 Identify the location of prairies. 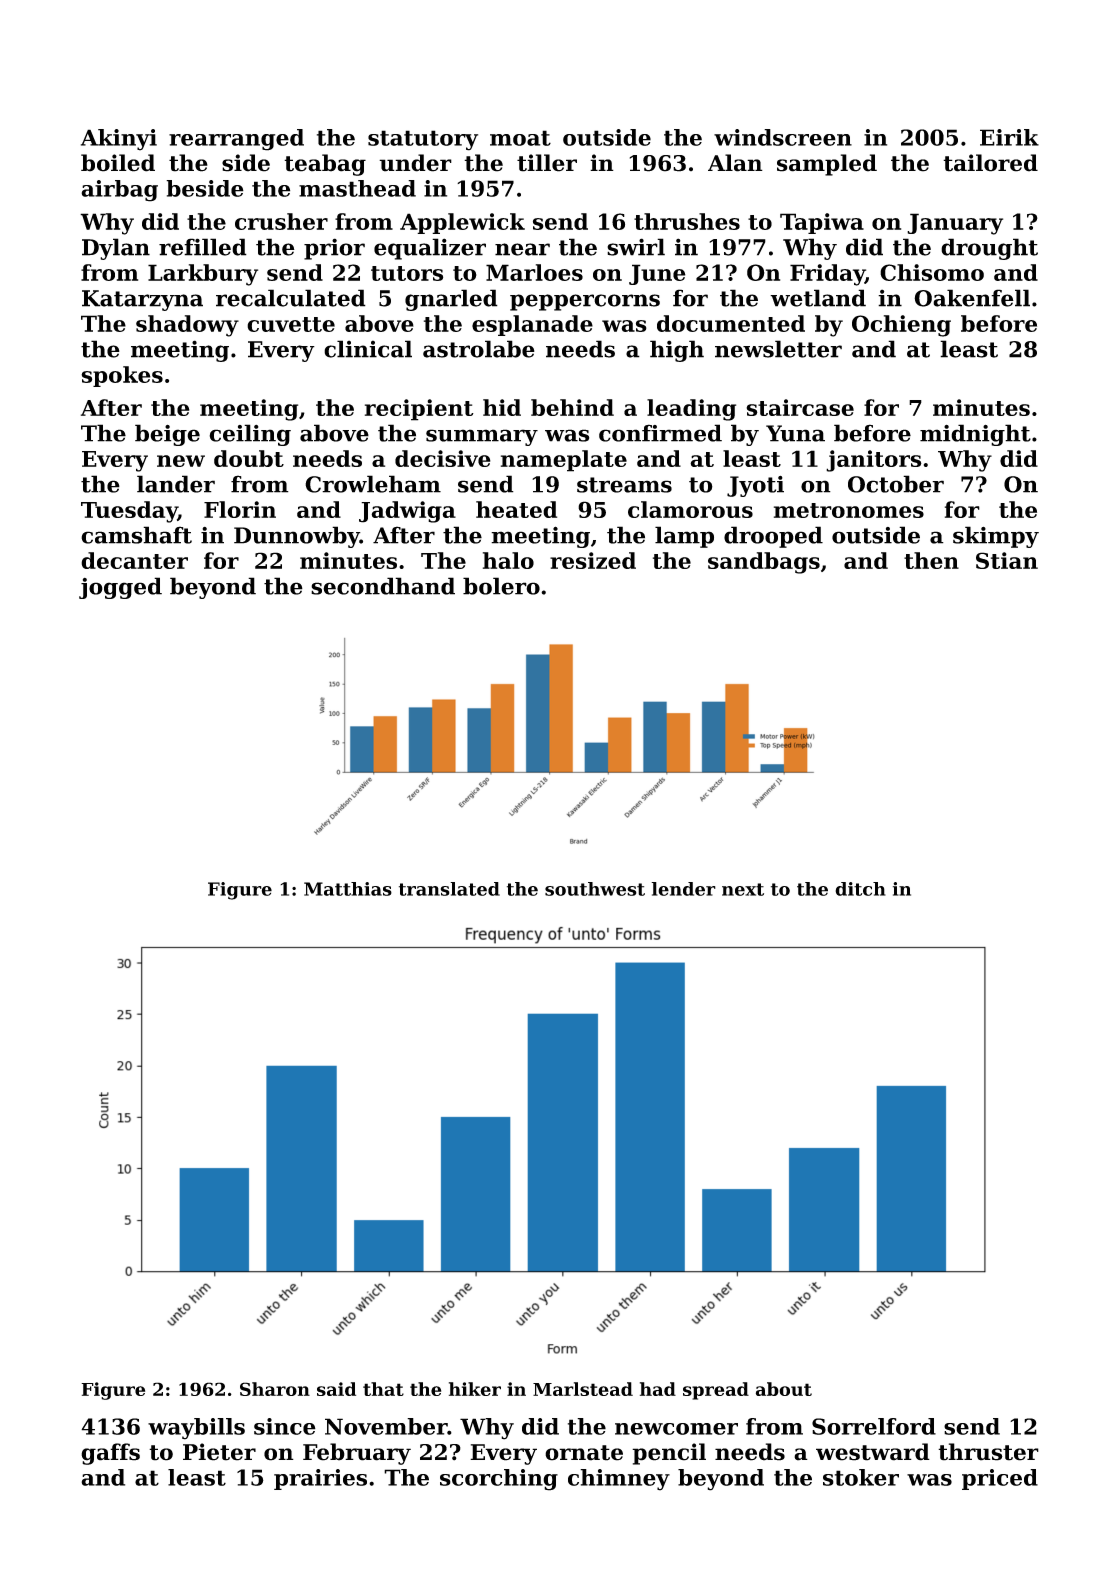
(320, 1479).
